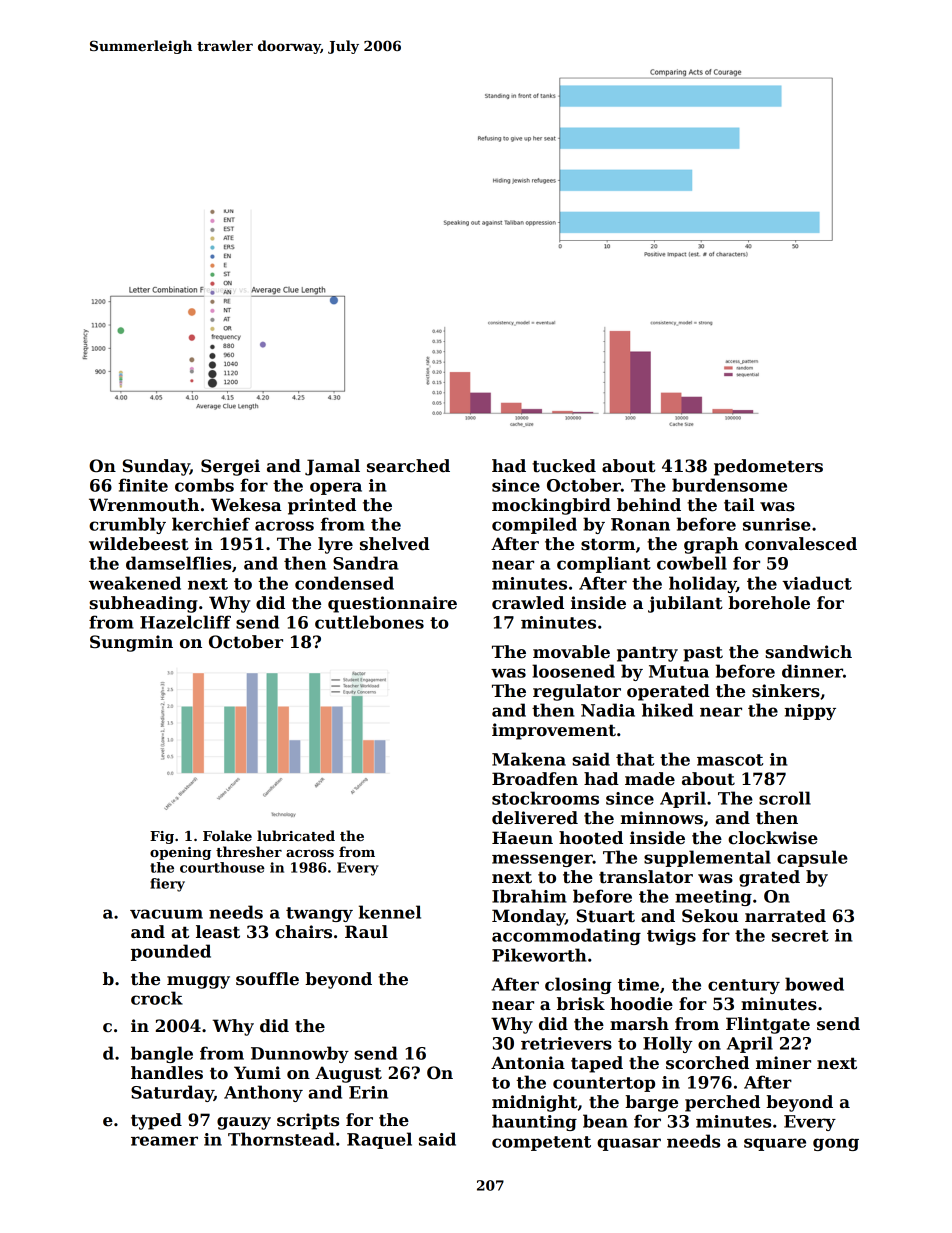 The width and height of the image is (952, 1233). I want to click on Raul, so click(366, 931).
